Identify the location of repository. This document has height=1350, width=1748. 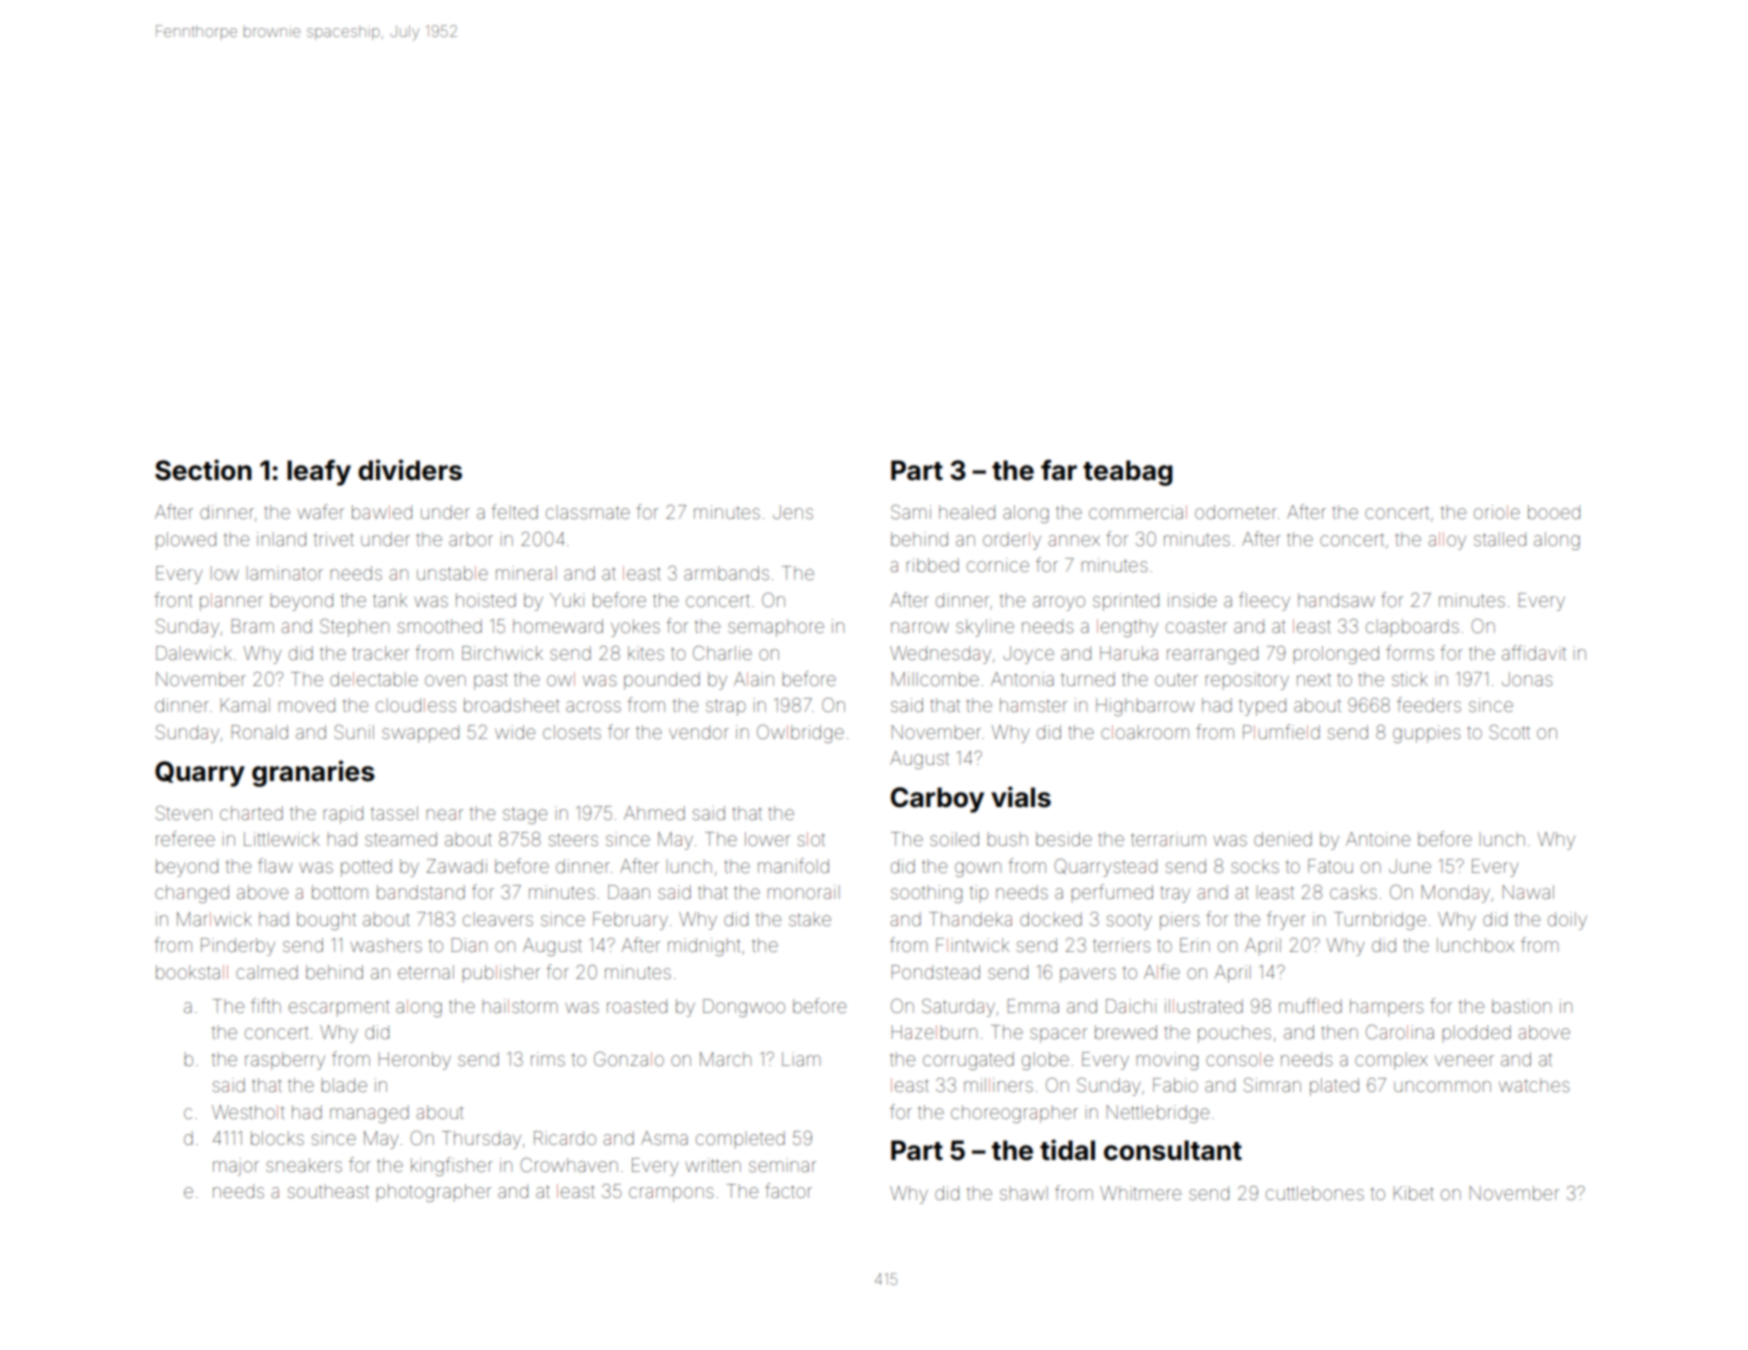
(1247, 681).
